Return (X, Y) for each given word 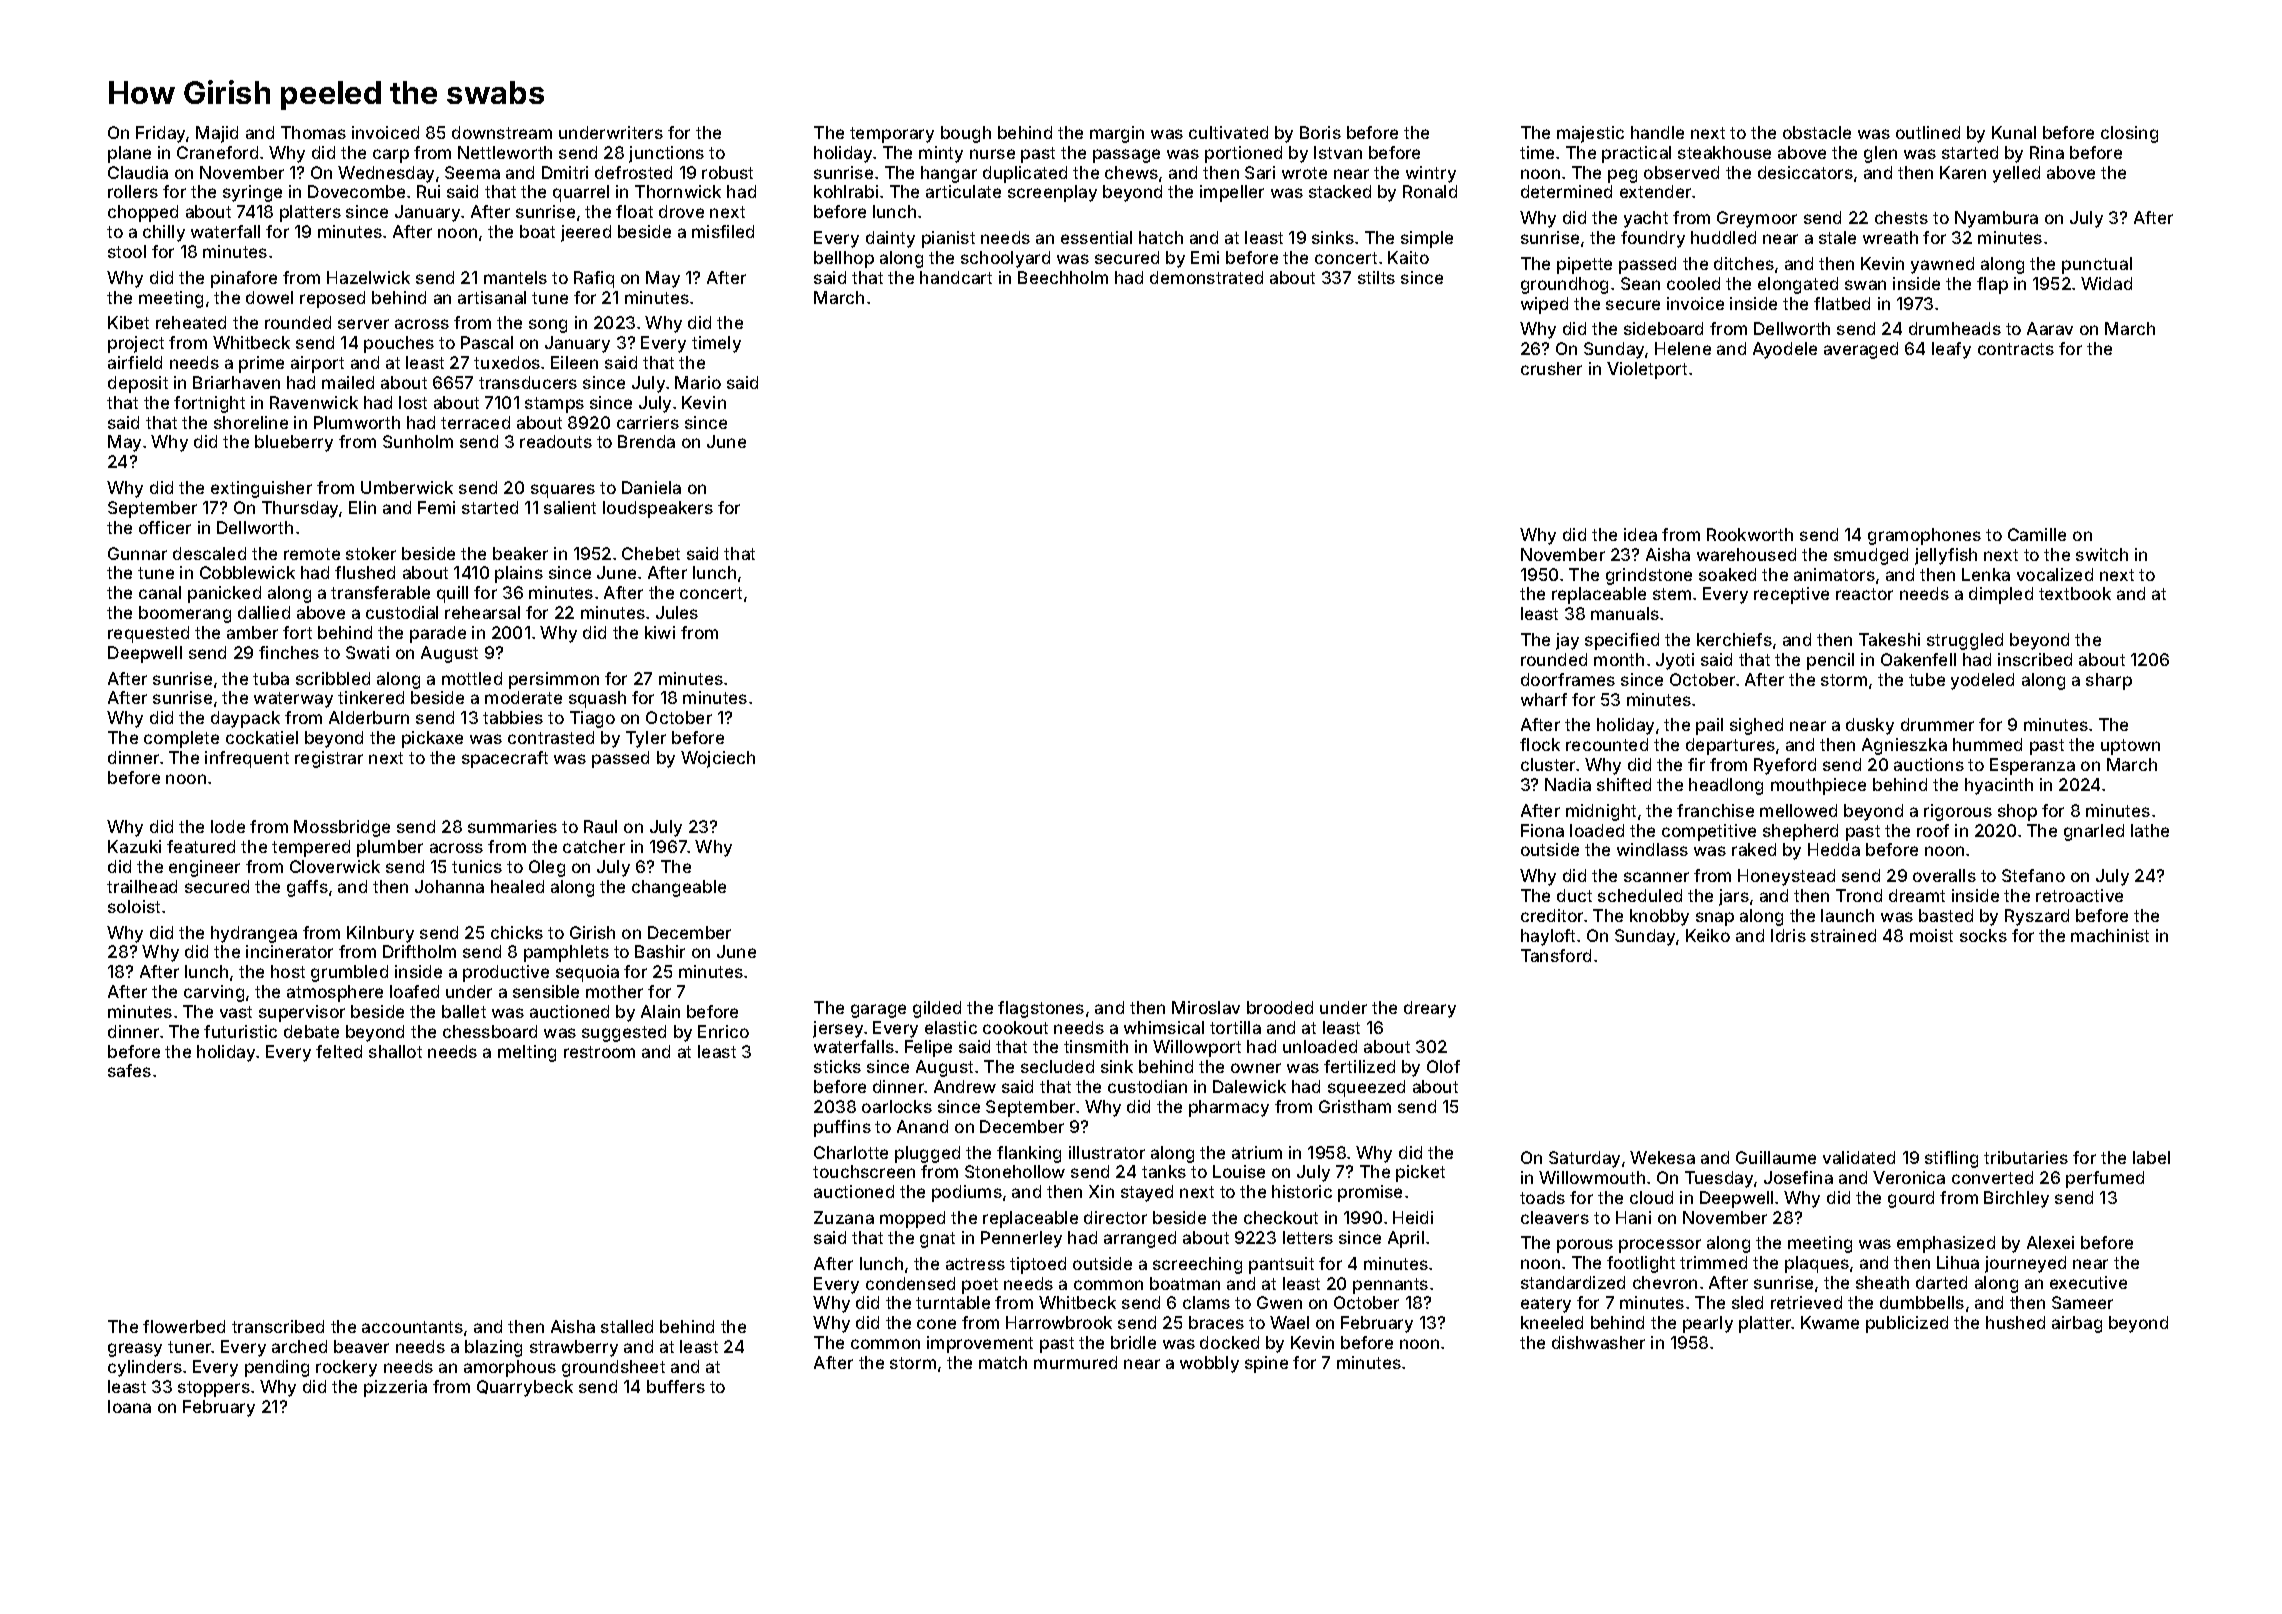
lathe (2150, 830)
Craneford (217, 152)
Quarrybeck (525, 1388)
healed (517, 886)
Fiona (1542, 830)
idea (1640, 534)
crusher (1551, 368)
